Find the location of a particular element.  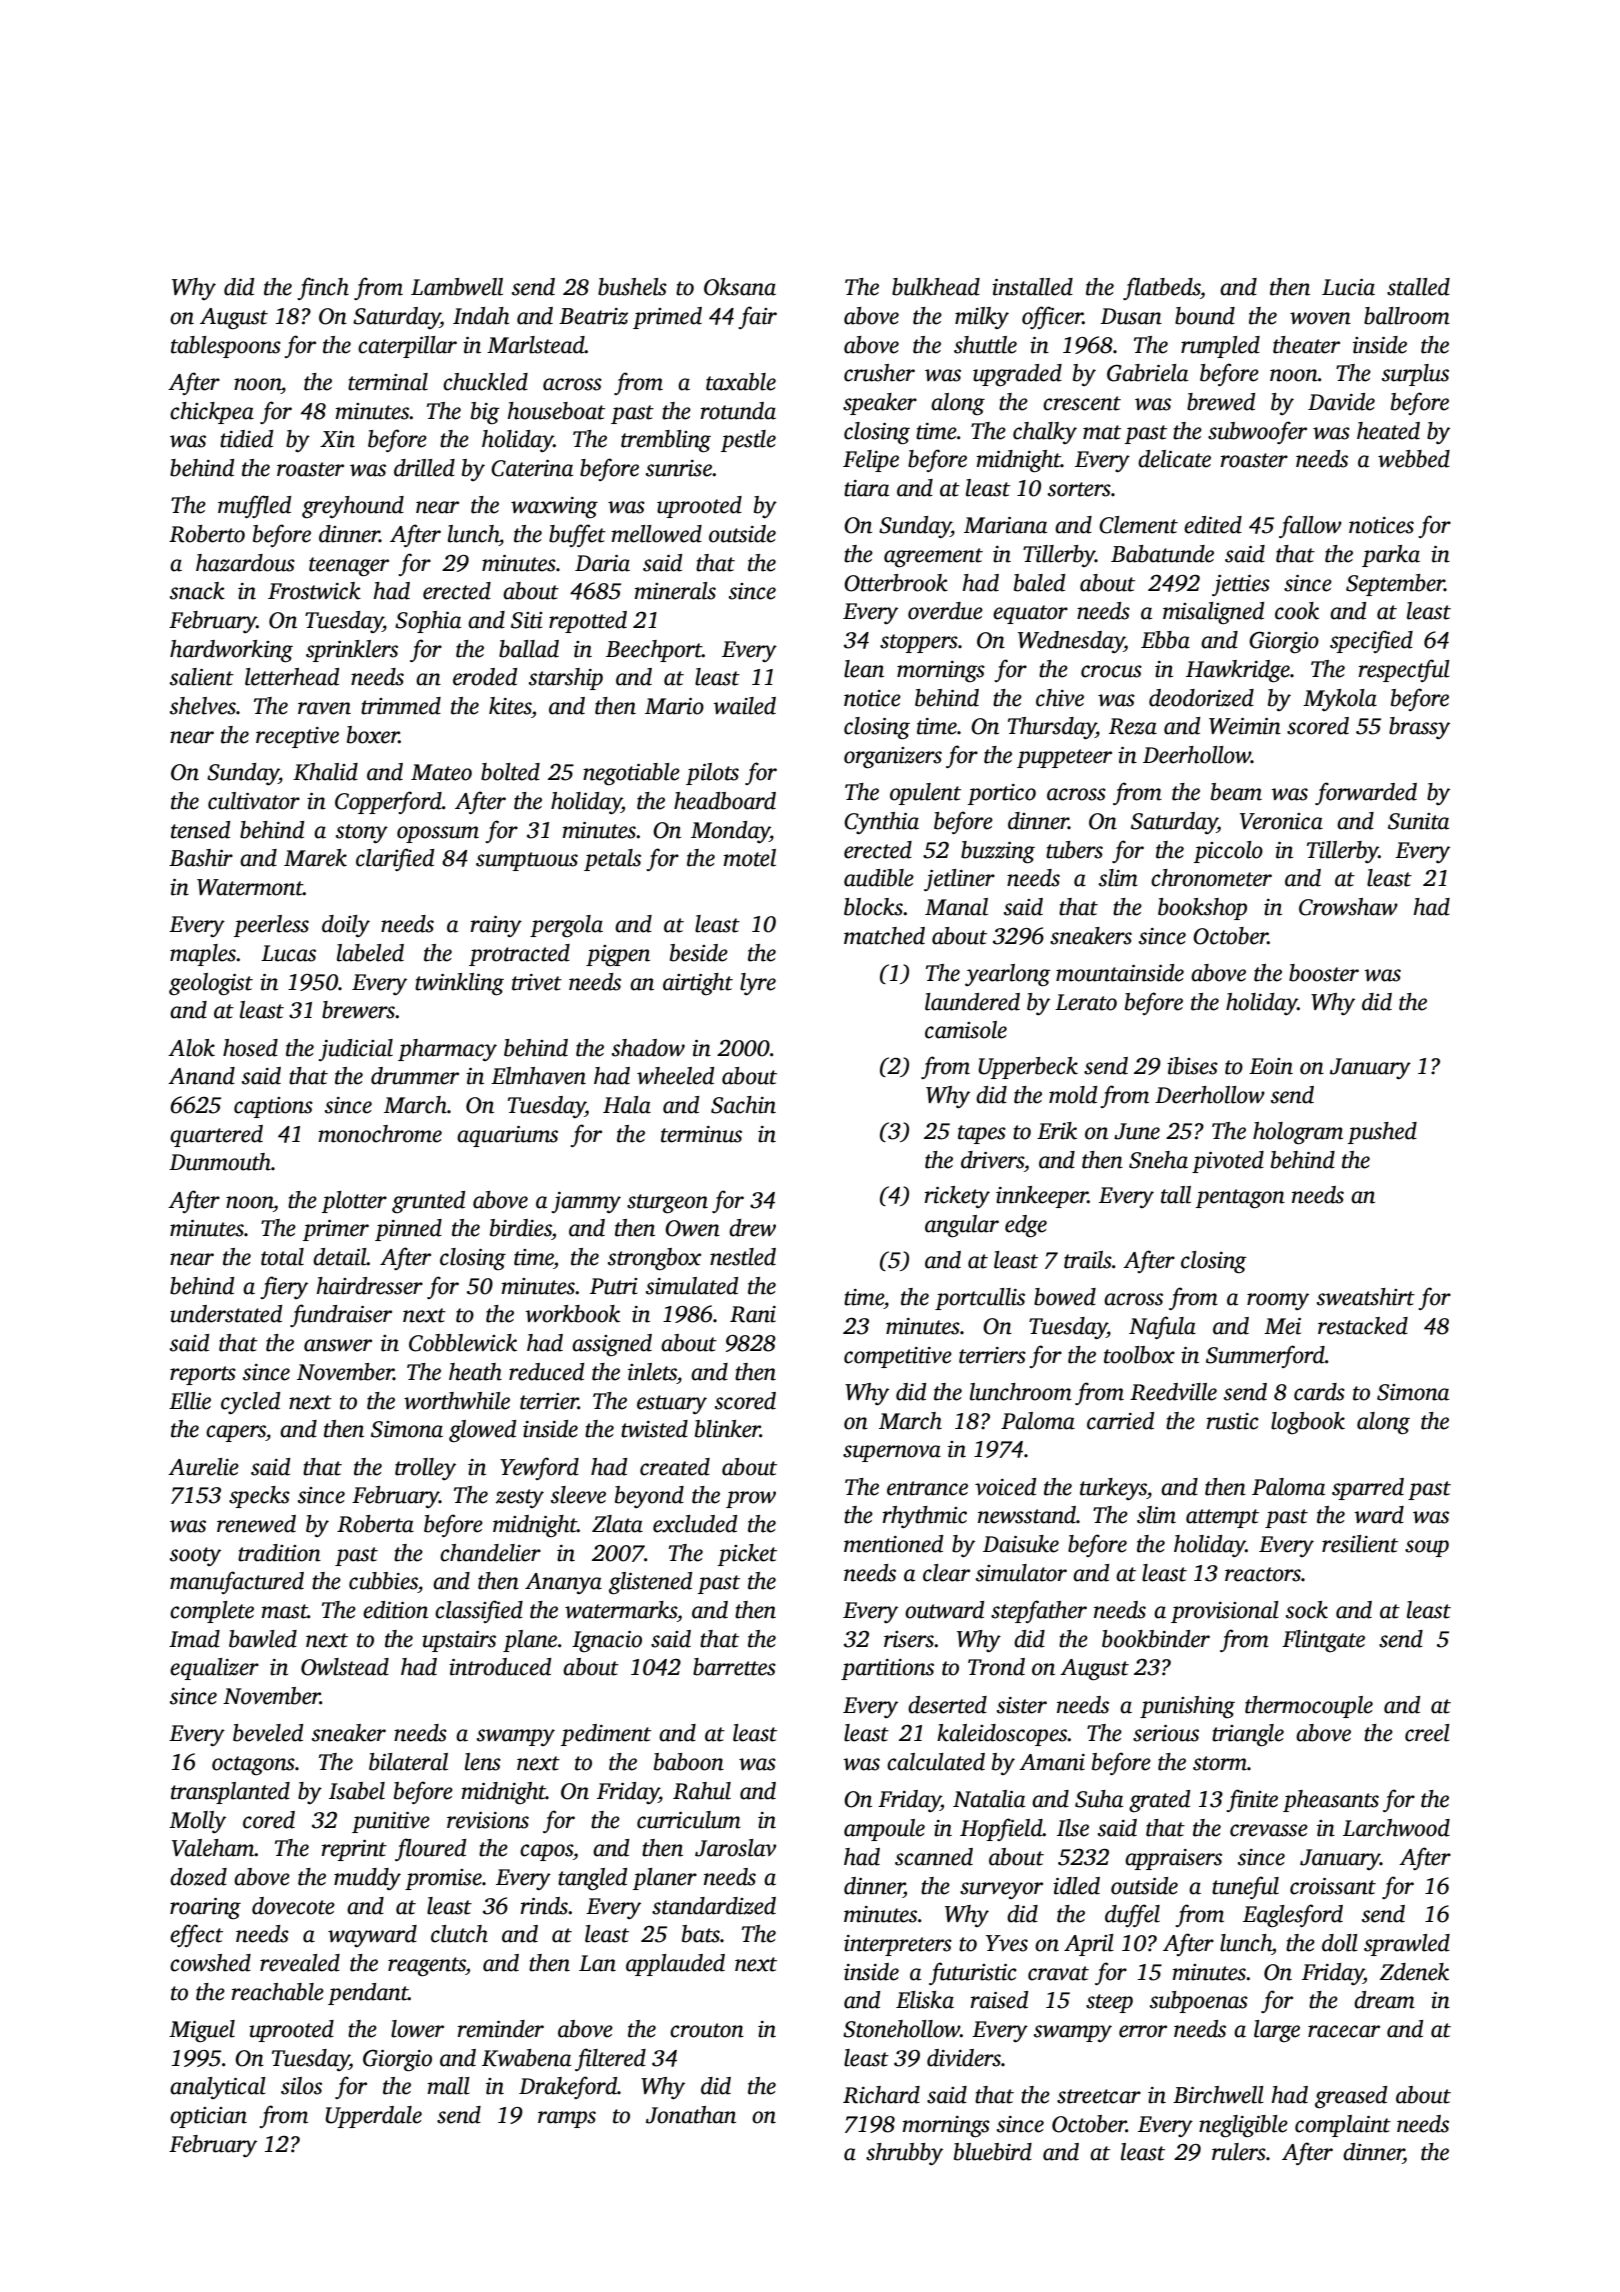

angular is located at coordinates (962, 1226).
